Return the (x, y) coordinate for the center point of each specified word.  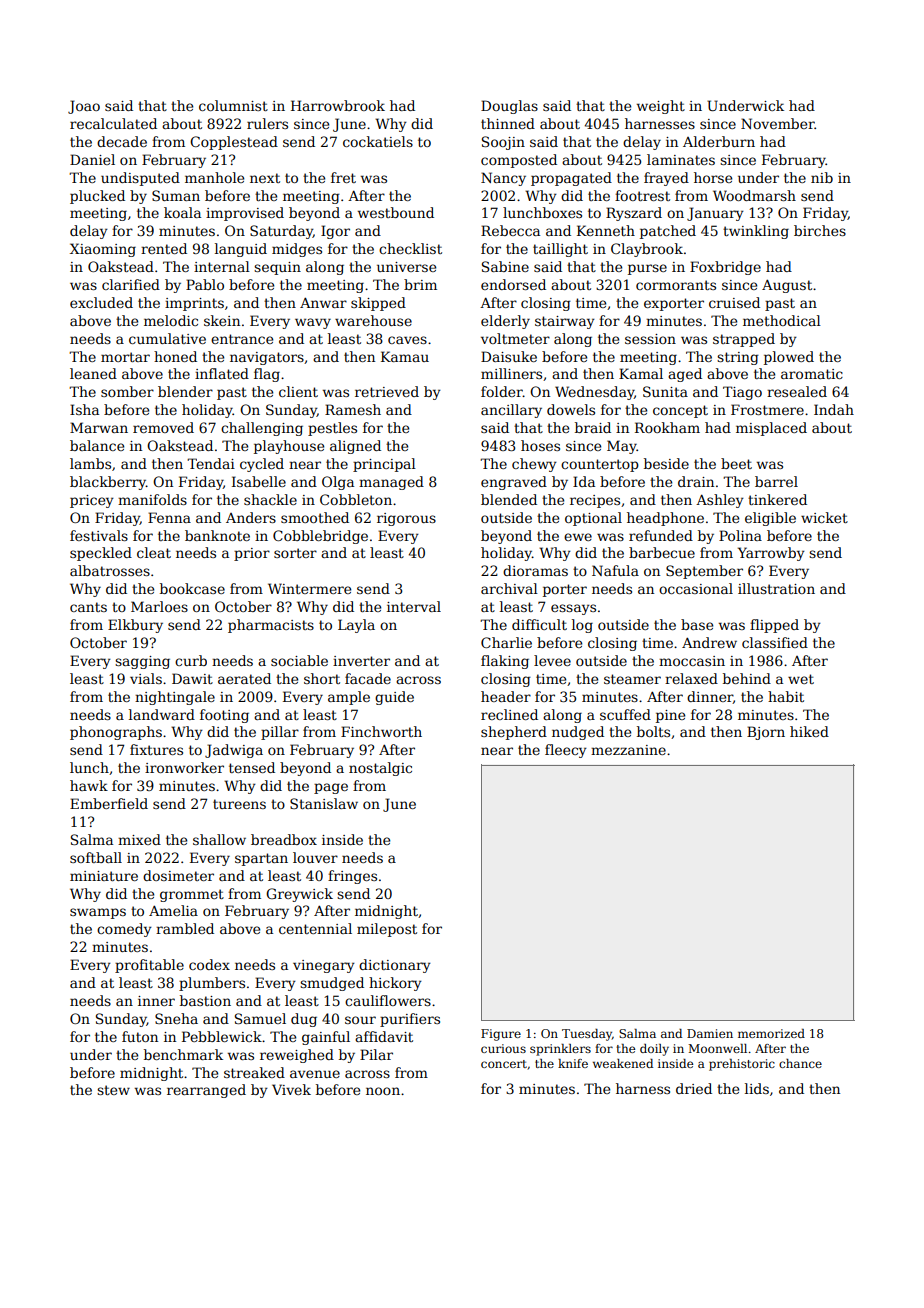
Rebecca (510, 230)
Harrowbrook (338, 105)
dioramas (535, 570)
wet (801, 679)
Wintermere (309, 588)
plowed (789, 358)
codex (209, 964)
